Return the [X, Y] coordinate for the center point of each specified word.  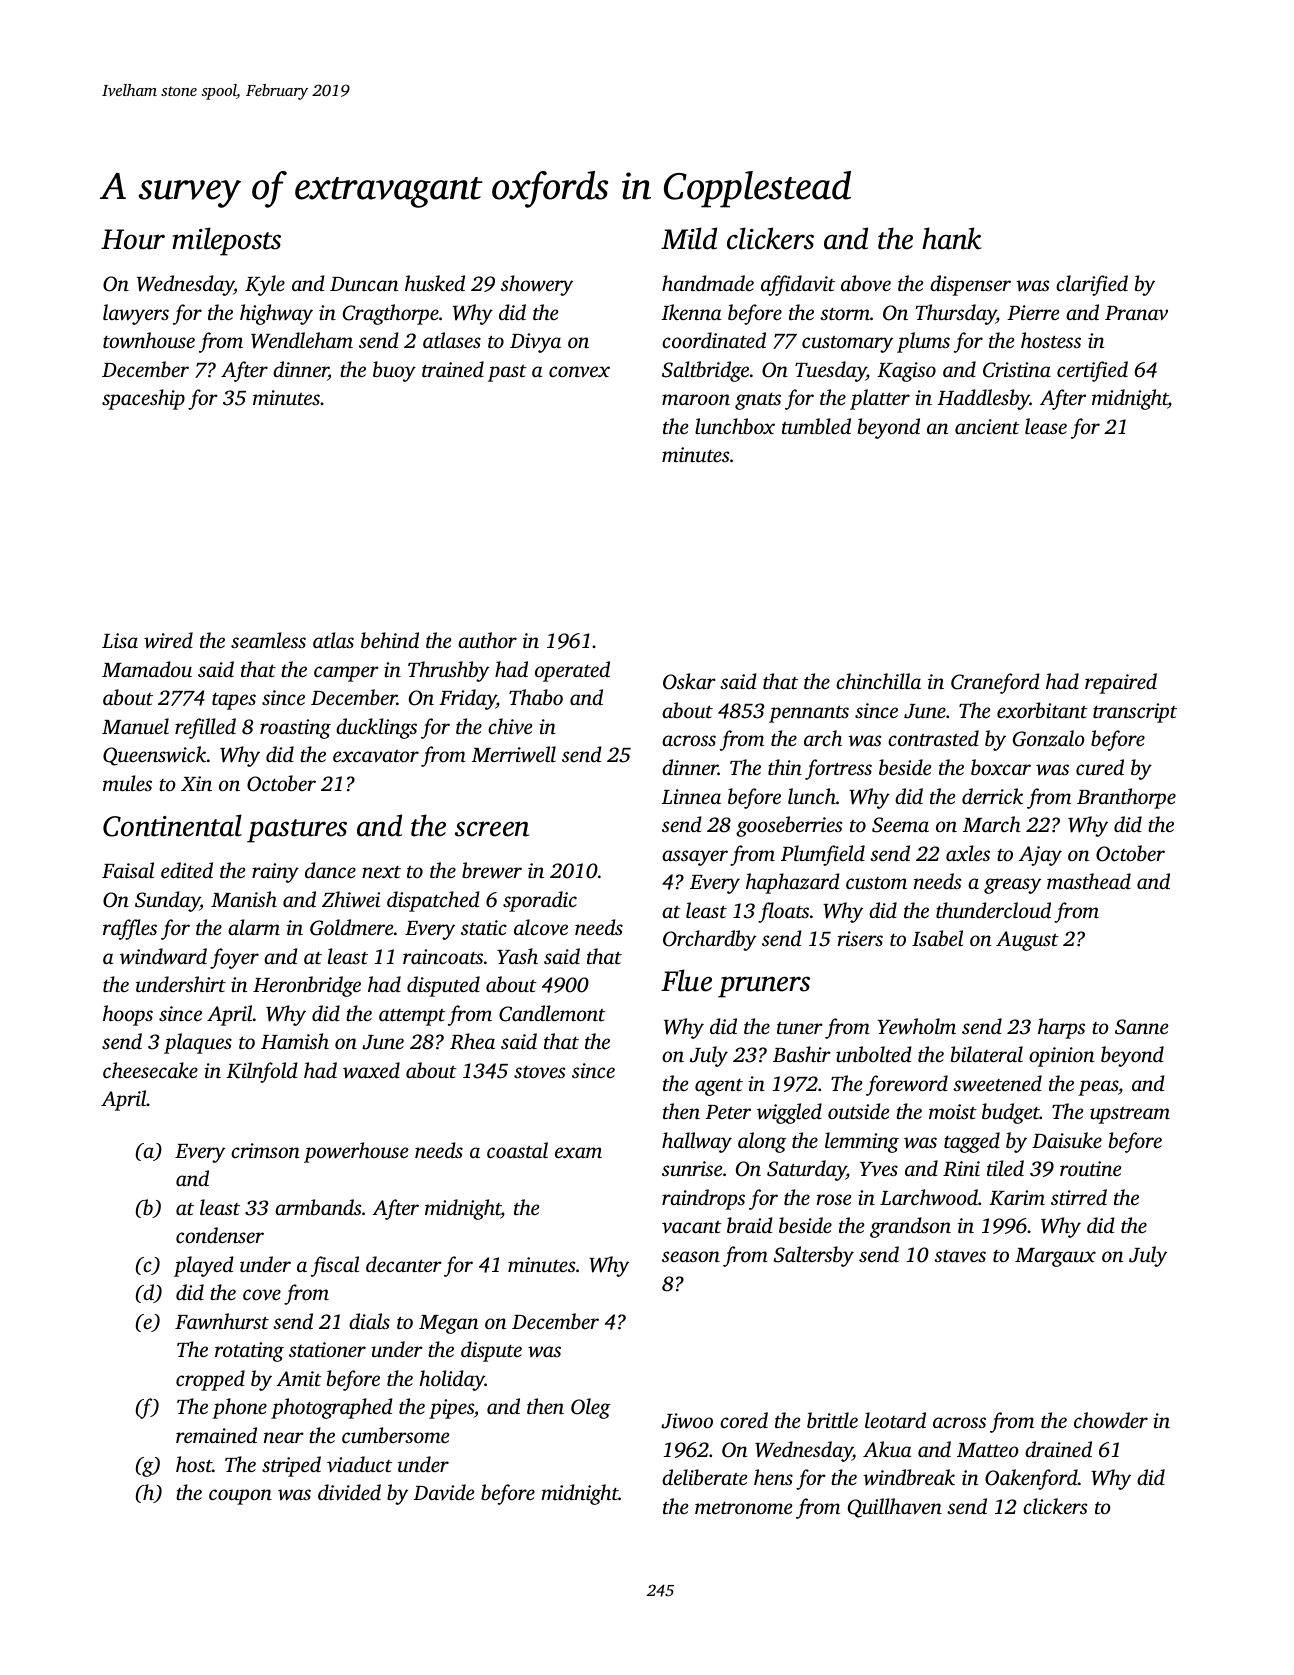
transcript [1135, 713]
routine [1090, 1168]
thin [785, 767]
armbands [318, 1207]
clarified [1092, 285]
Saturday [806, 1170]
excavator [376, 756]
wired [168, 640]
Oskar [689, 681]
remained [216, 1435]
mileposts [226, 241]
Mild [689, 238]
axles [968, 853]
